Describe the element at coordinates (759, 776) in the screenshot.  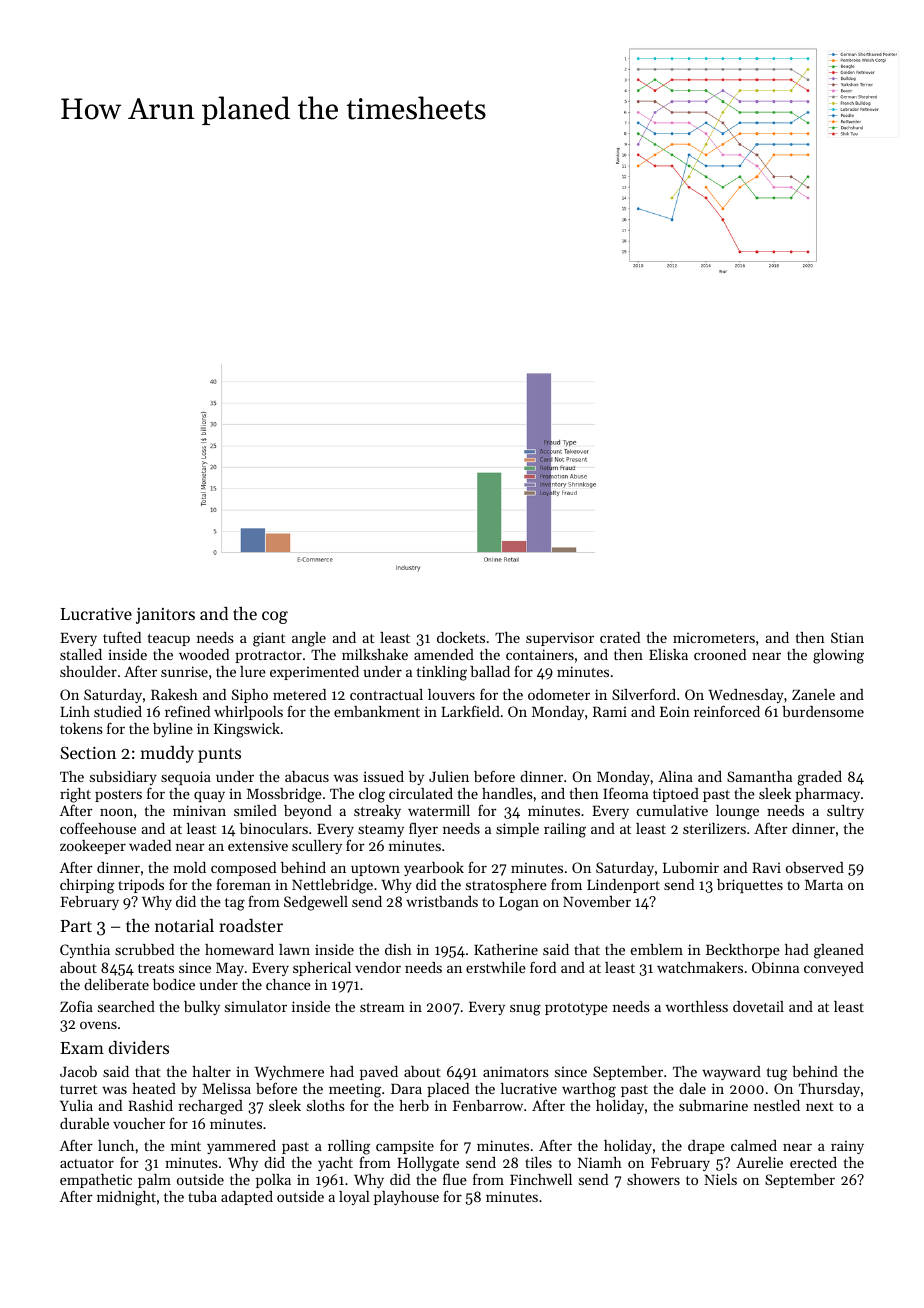
I see `Samantha` at that location.
